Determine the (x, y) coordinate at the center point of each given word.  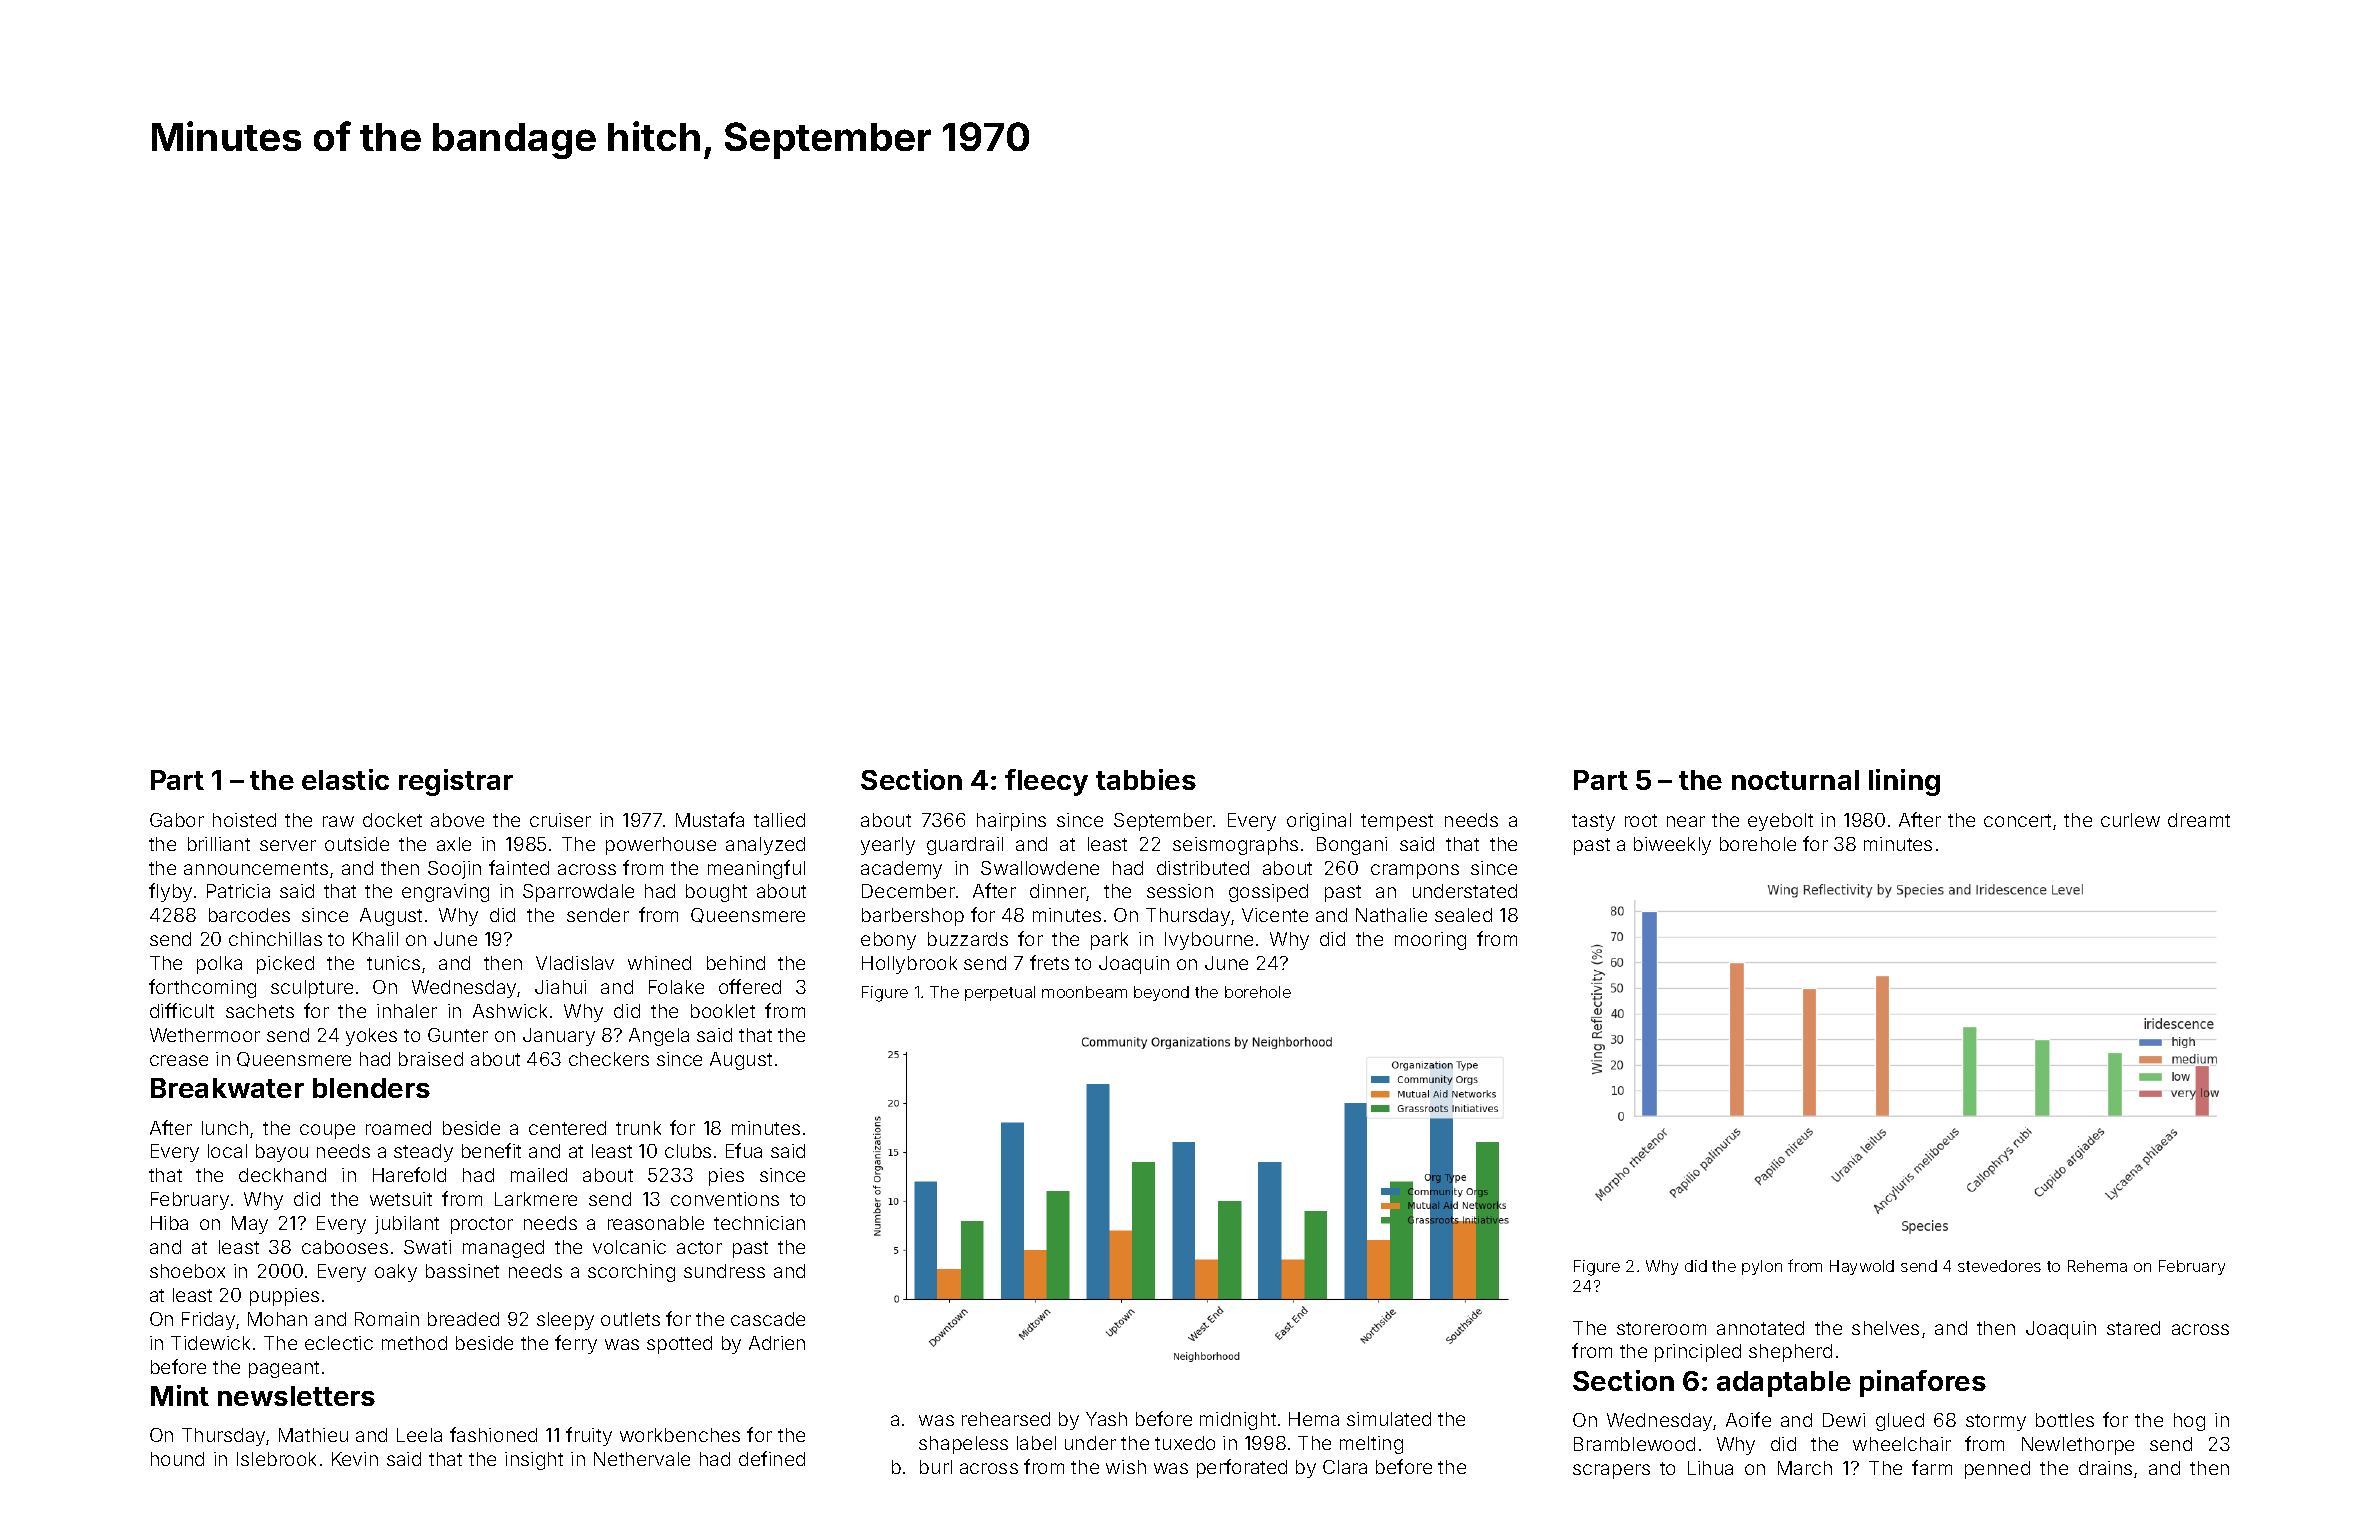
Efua (744, 1150)
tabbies (1146, 779)
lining (1904, 782)
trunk (638, 1128)
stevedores (1999, 1266)
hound (177, 1459)
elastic (345, 779)
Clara (1345, 1467)
